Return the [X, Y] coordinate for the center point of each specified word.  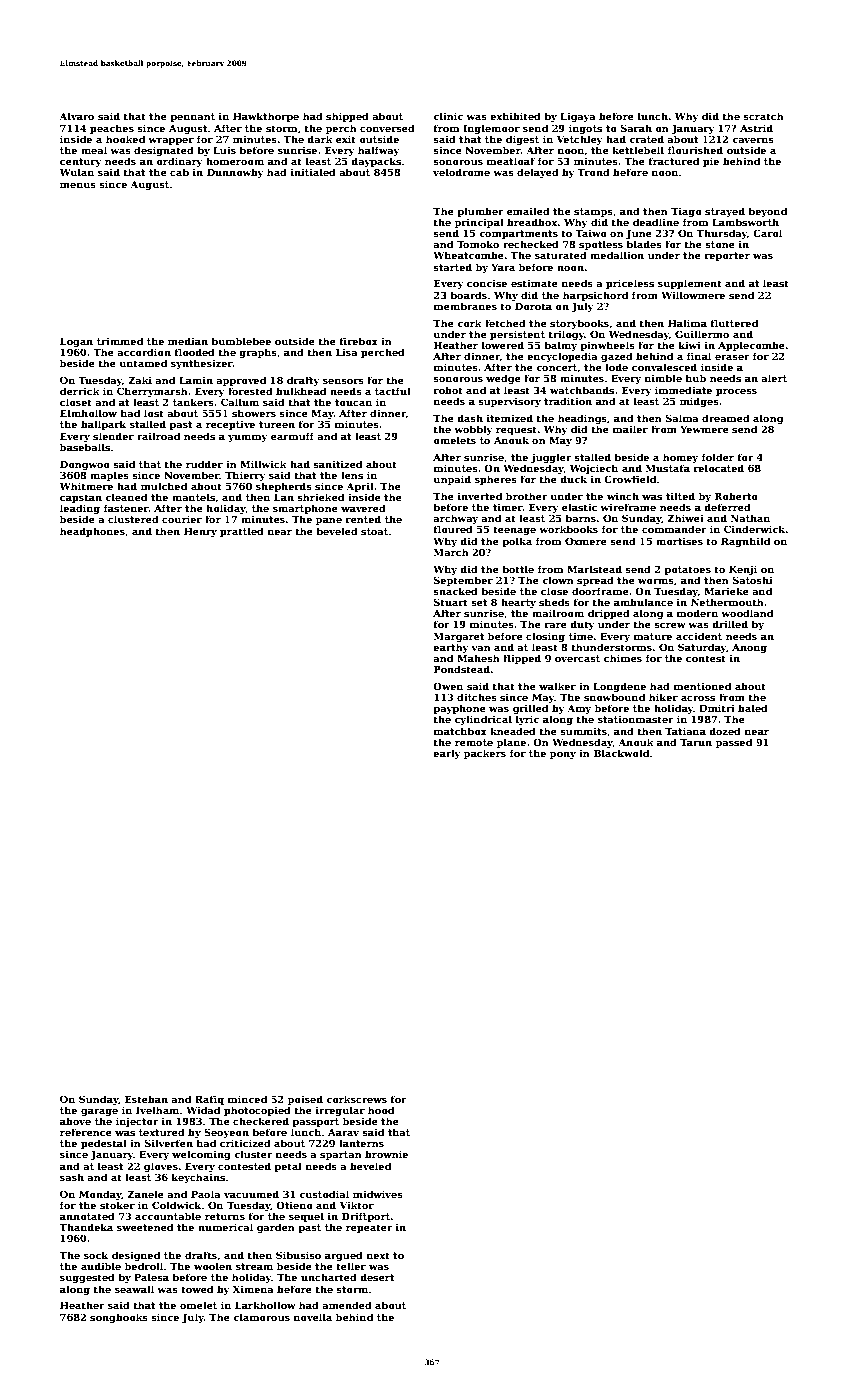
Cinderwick [755, 529]
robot [448, 390]
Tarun [696, 742]
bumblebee [241, 341]
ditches [477, 697]
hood [381, 1110]
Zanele [145, 1194]
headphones [92, 532]
